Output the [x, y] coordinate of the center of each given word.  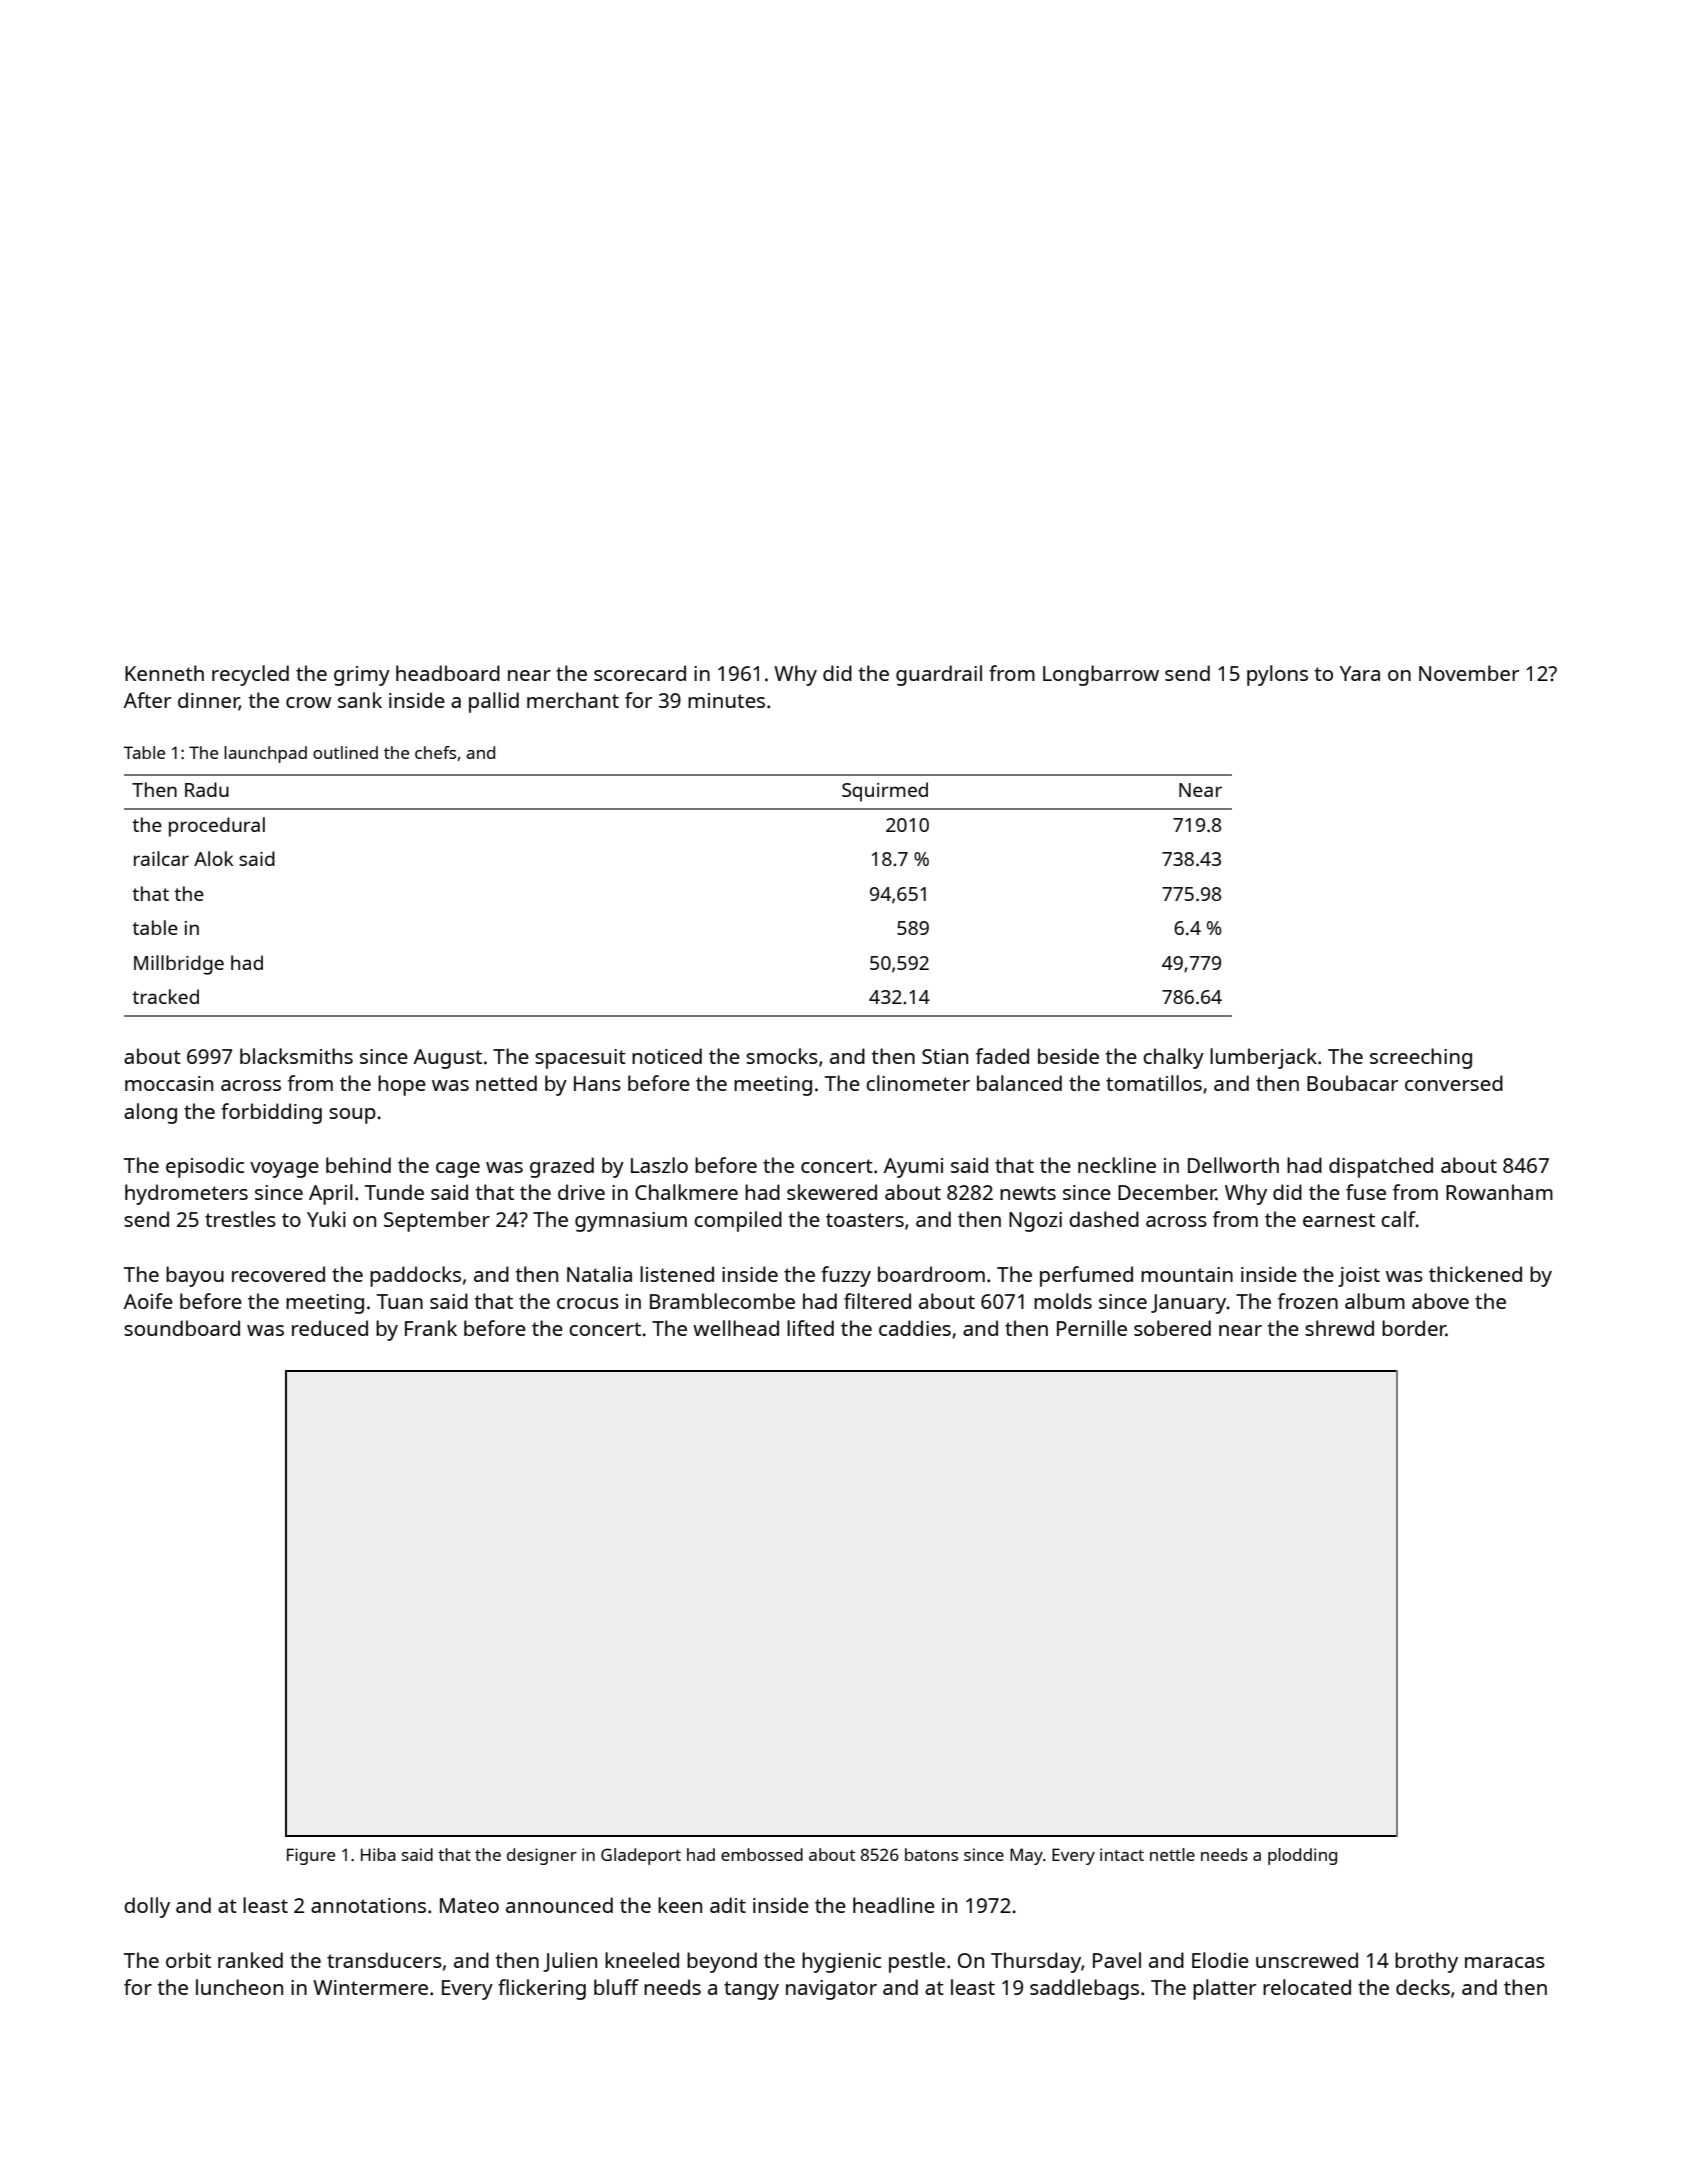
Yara [1360, 673]
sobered [1172, 1328]
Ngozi [1035, 1222]
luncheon [239, 1987]
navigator [831, 1990]
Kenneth [164, 673]
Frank [431, 1328]
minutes [726, 700]
